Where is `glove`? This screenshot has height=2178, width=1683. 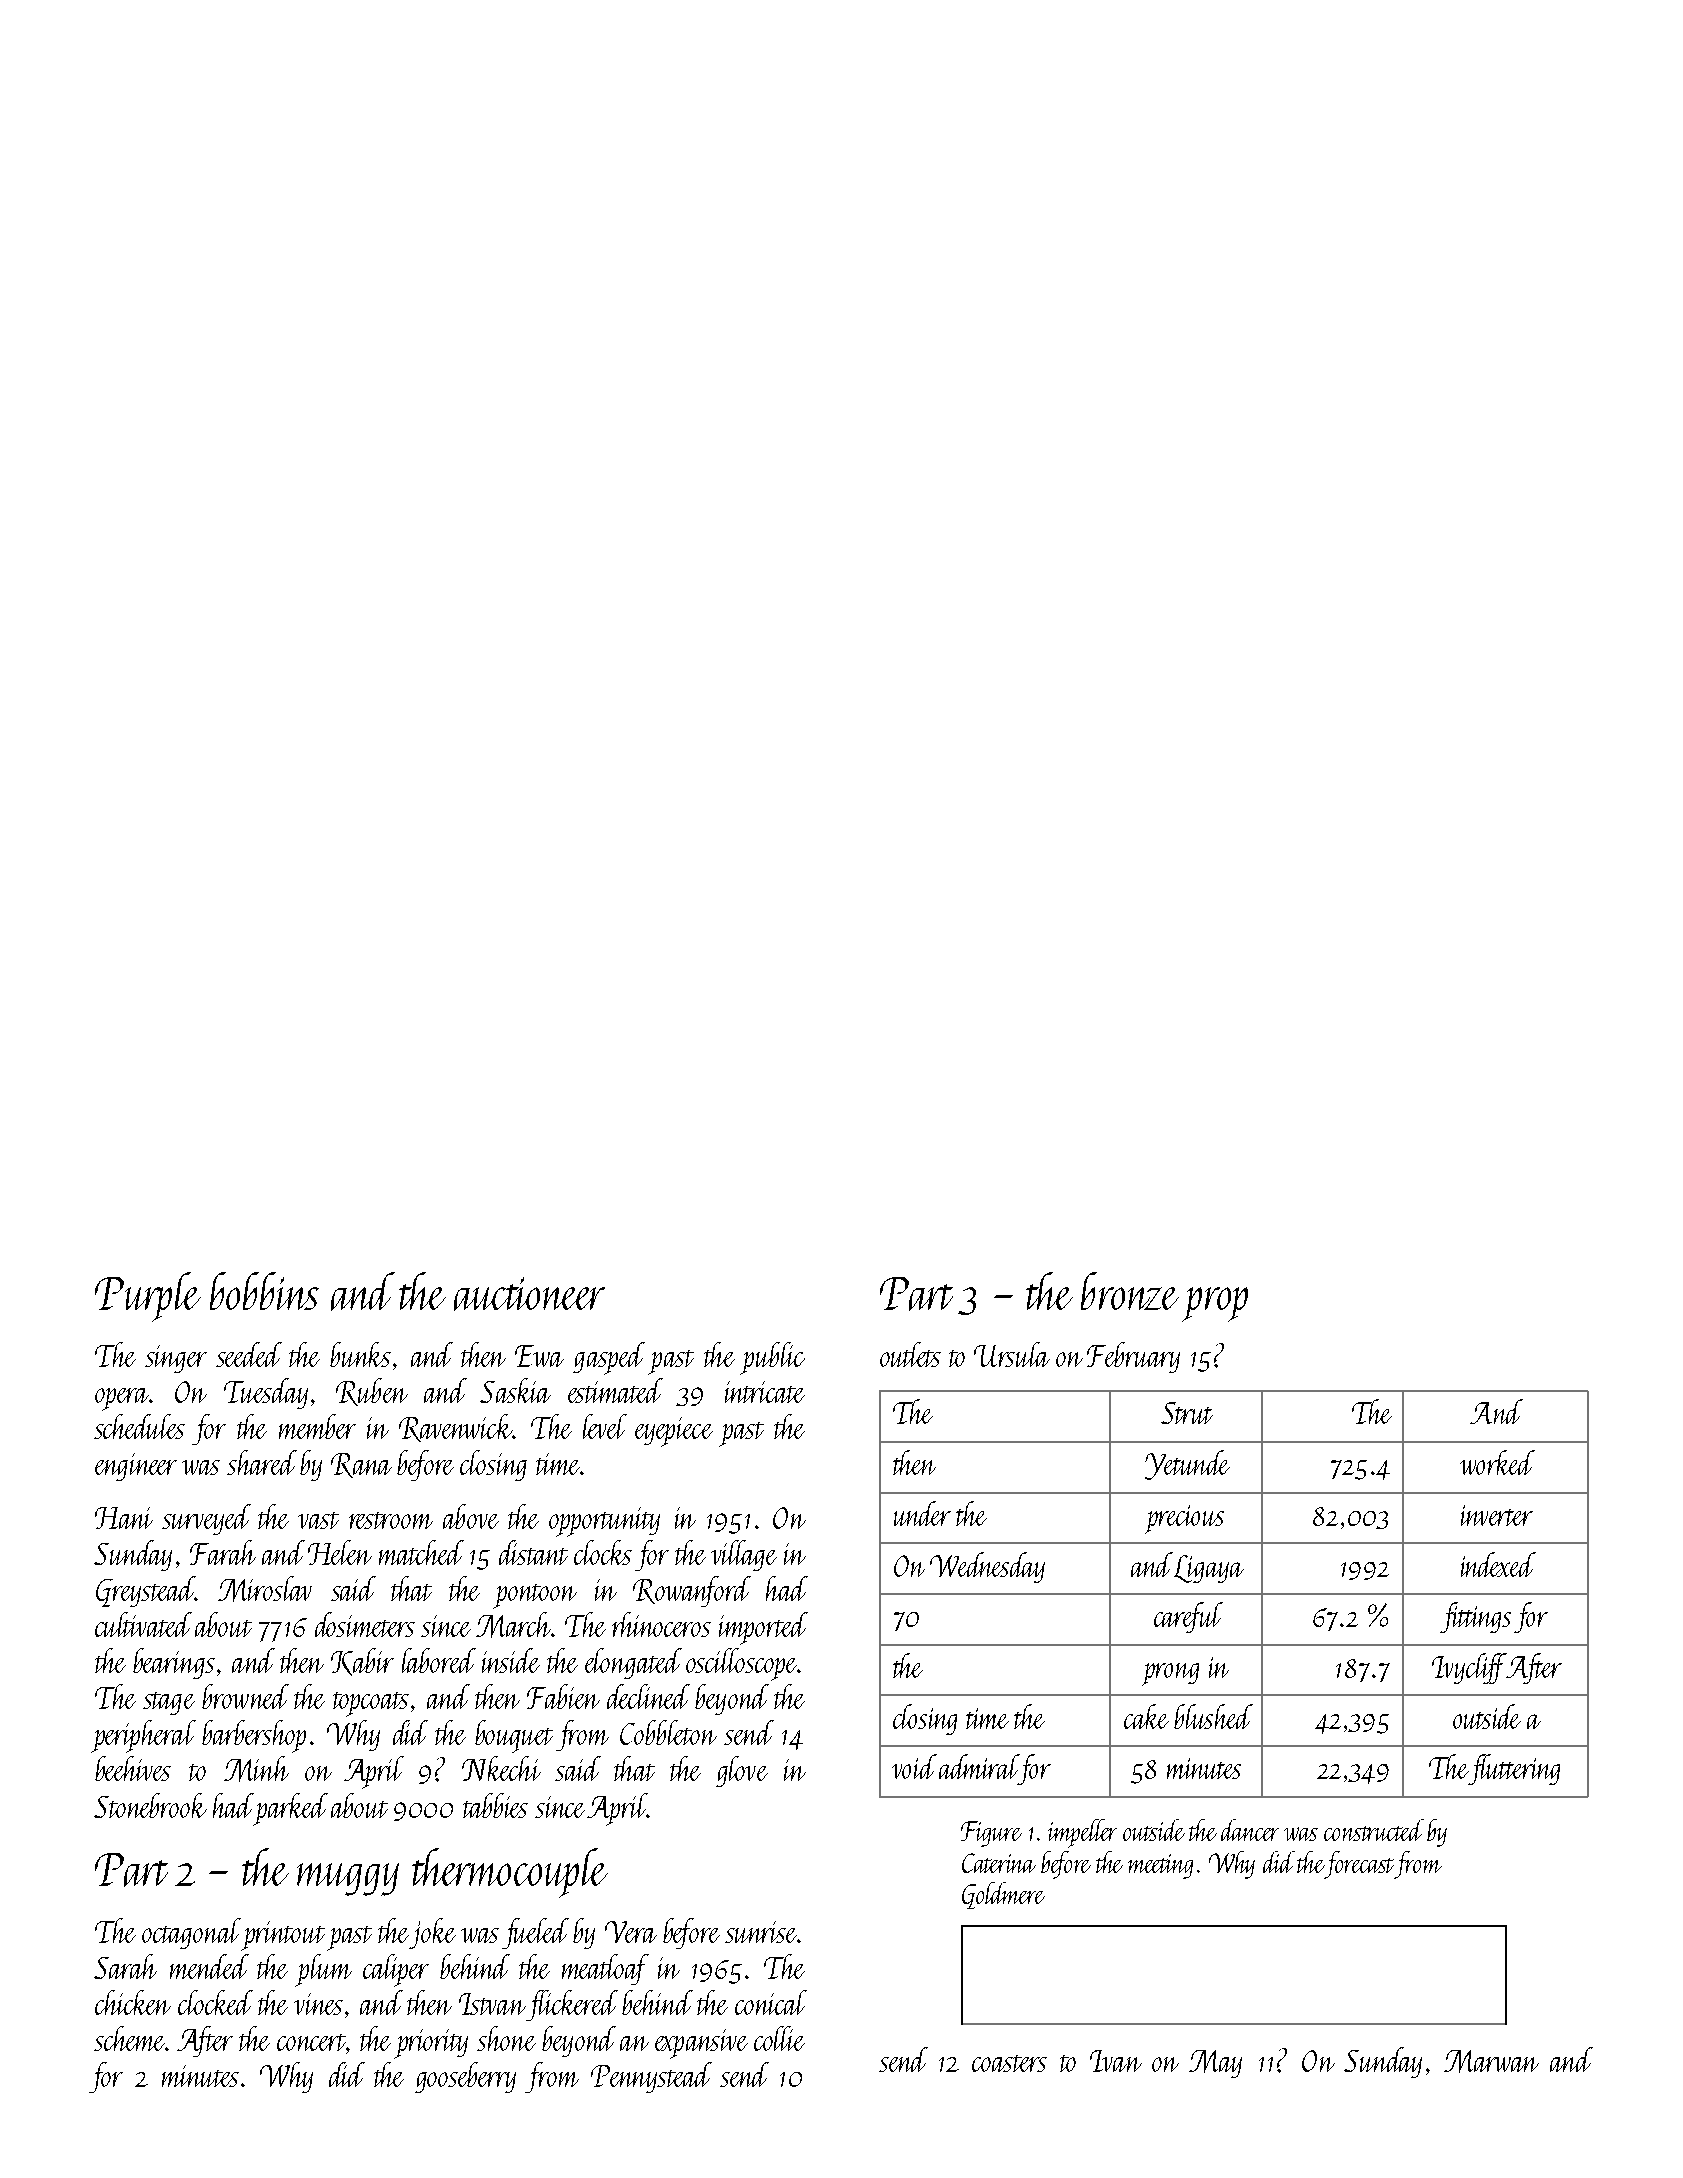 glove is located at coordinates (742, 1771).
